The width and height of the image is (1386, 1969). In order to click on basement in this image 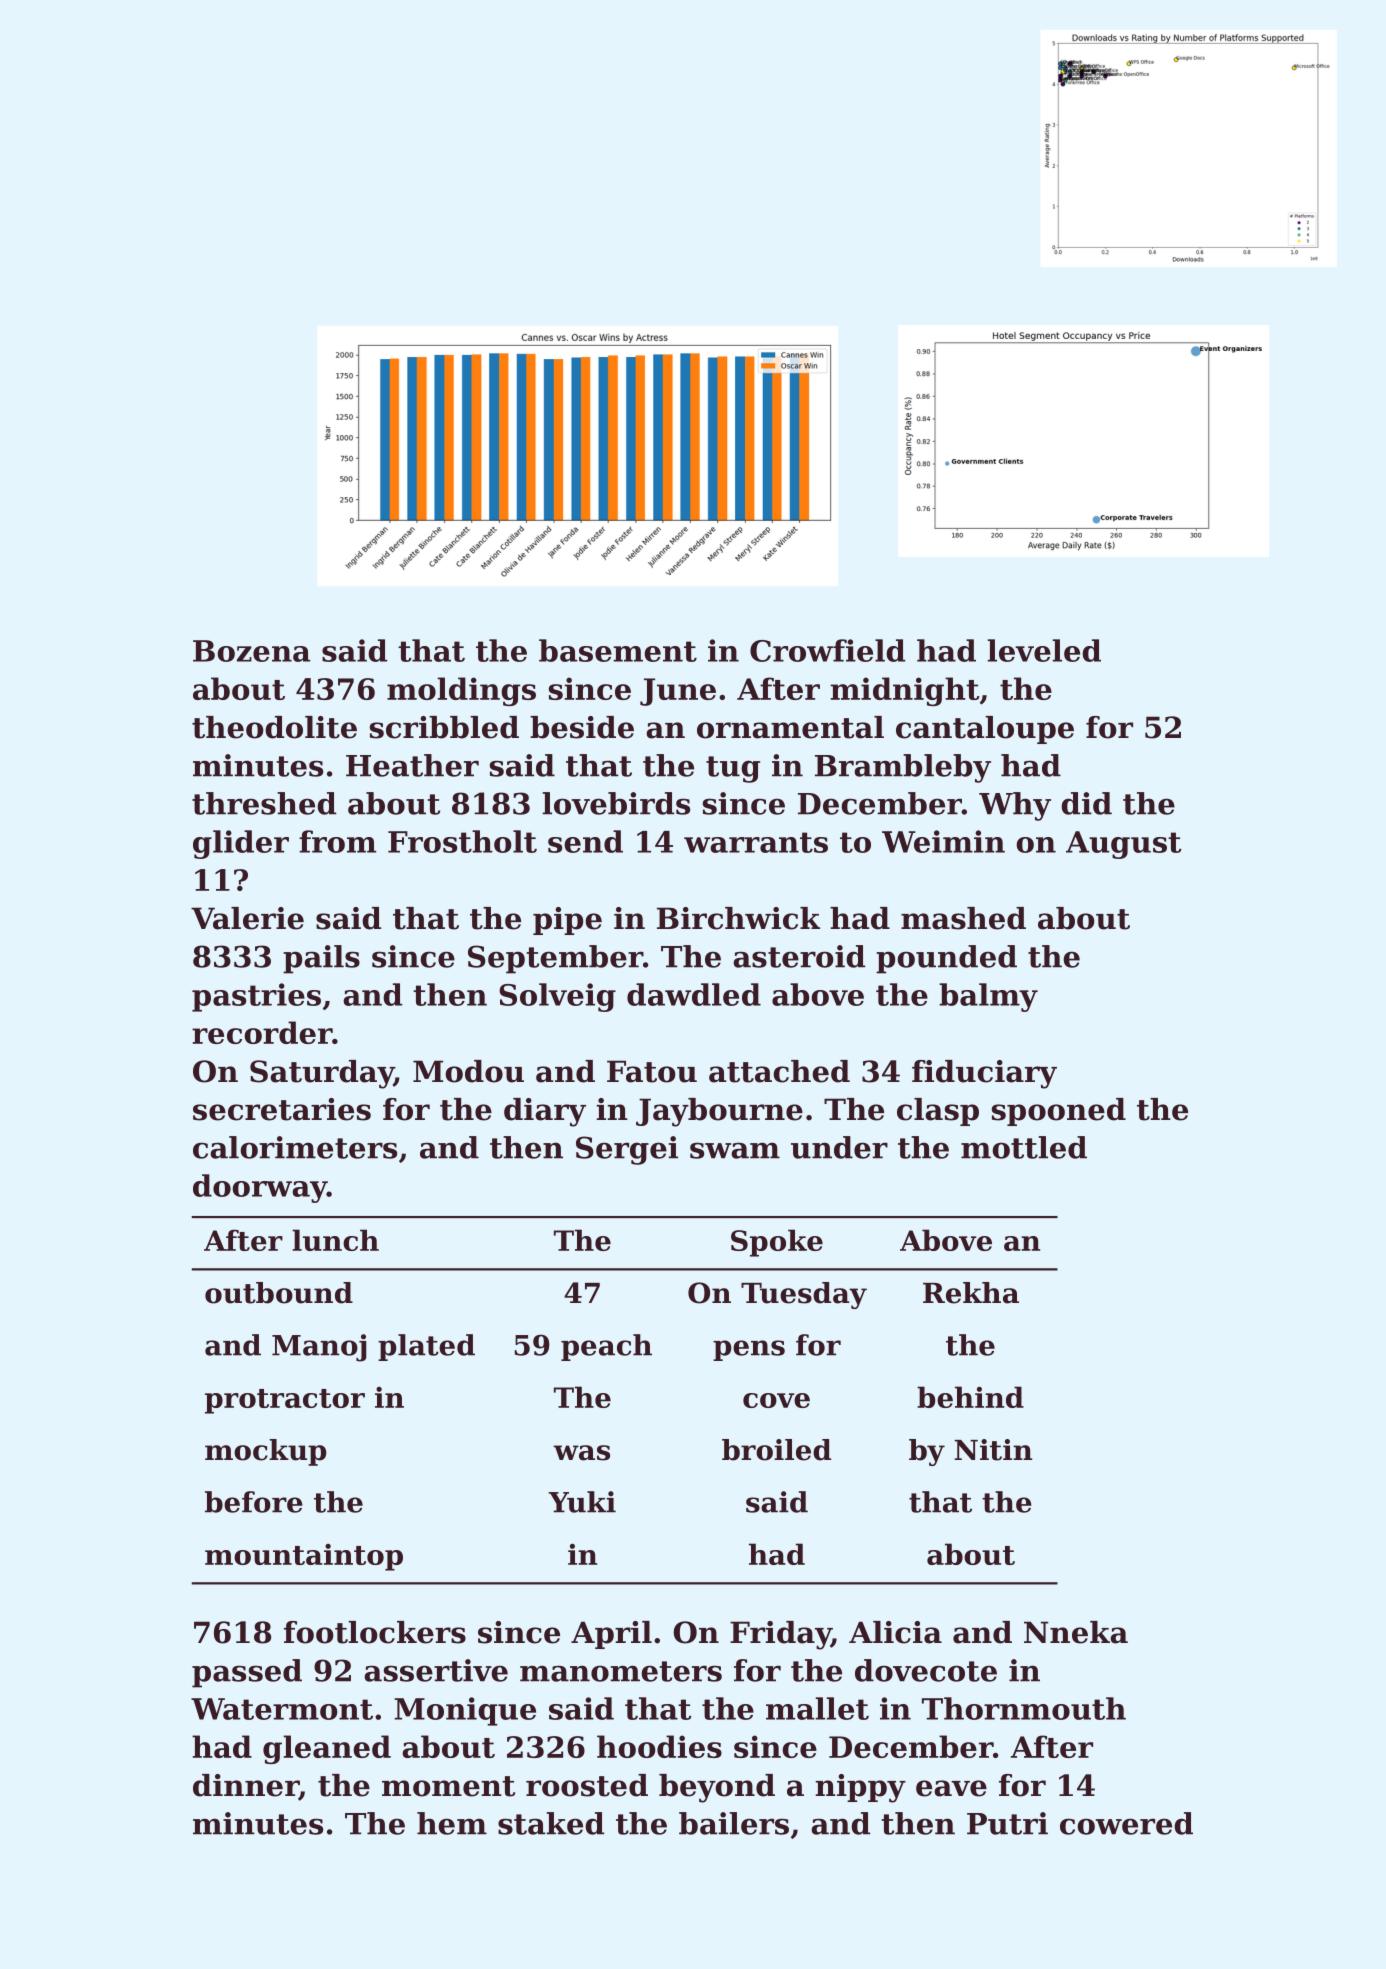, I will do `click(618, 650)`.
